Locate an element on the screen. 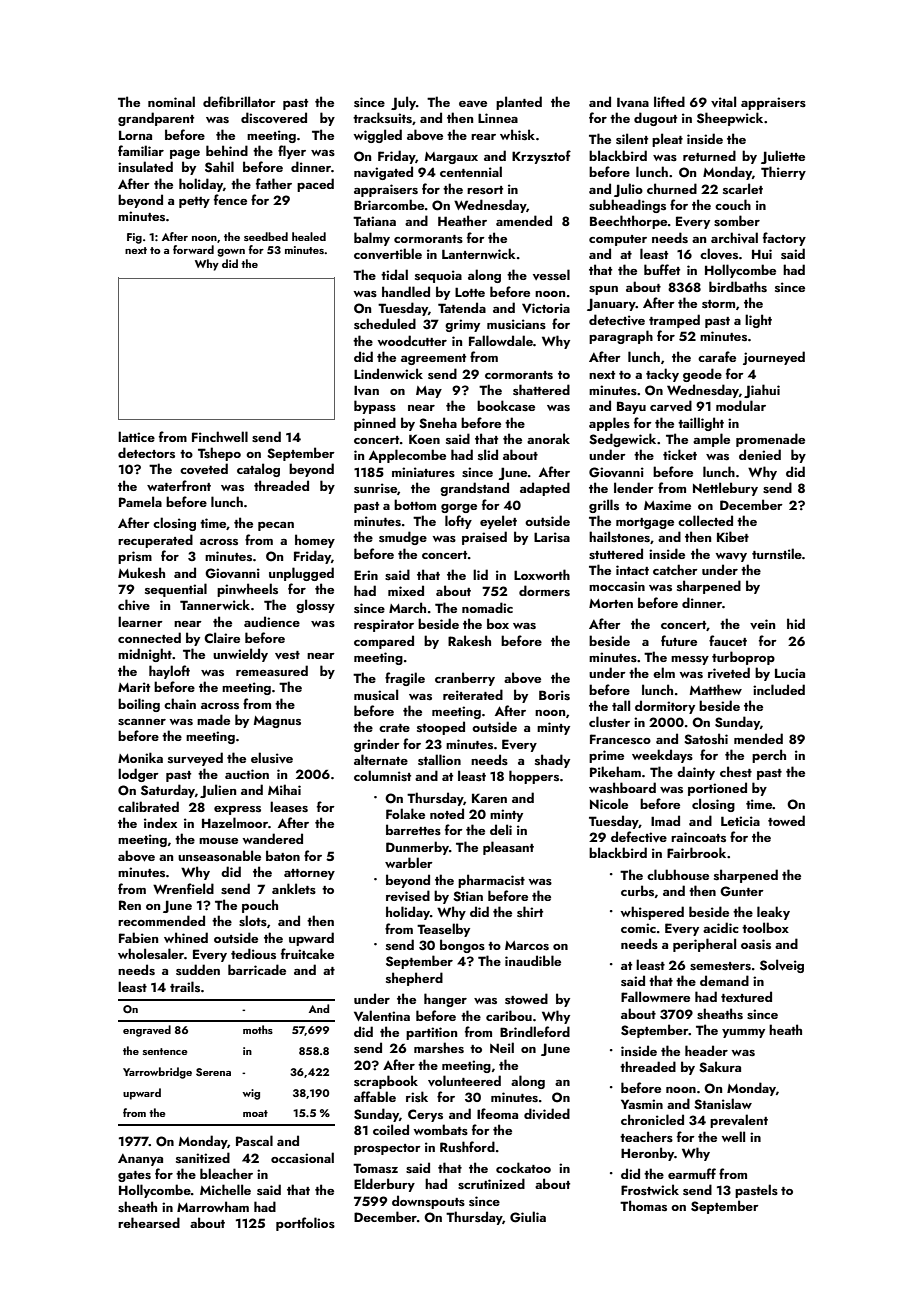  churned is located at coordinates (672, 188).
